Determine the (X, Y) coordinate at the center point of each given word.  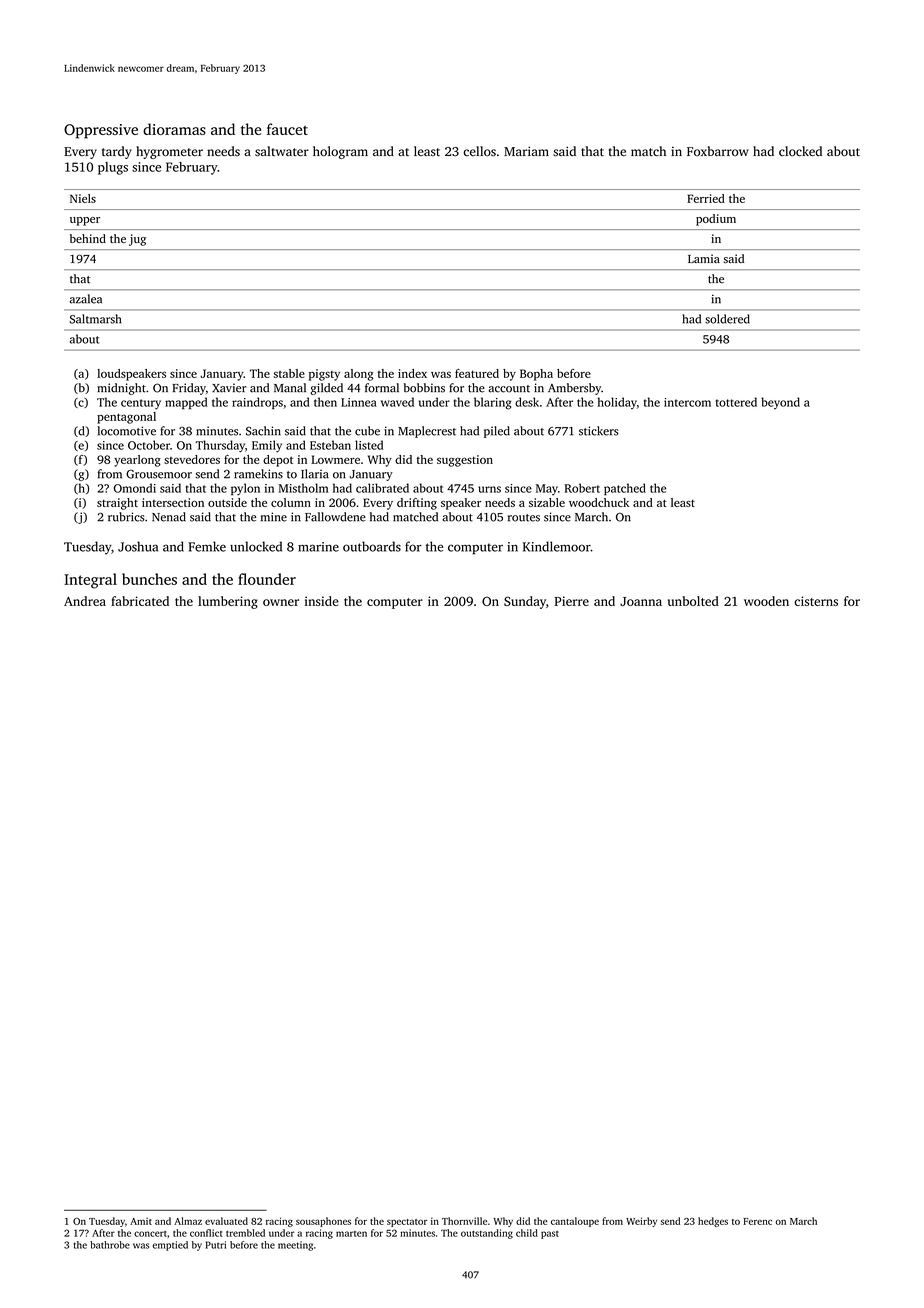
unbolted (693, 601)
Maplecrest (427, 432)
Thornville (464, 1221)
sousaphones (323, 1222)
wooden (766, 601)
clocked (800, 151)
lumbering (228, 602)
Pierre (571, 601)
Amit (141, 1221)
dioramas (174, 129)
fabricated (140, 601)
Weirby (641, 1222)
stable (289, 373)
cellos (480, 151)
